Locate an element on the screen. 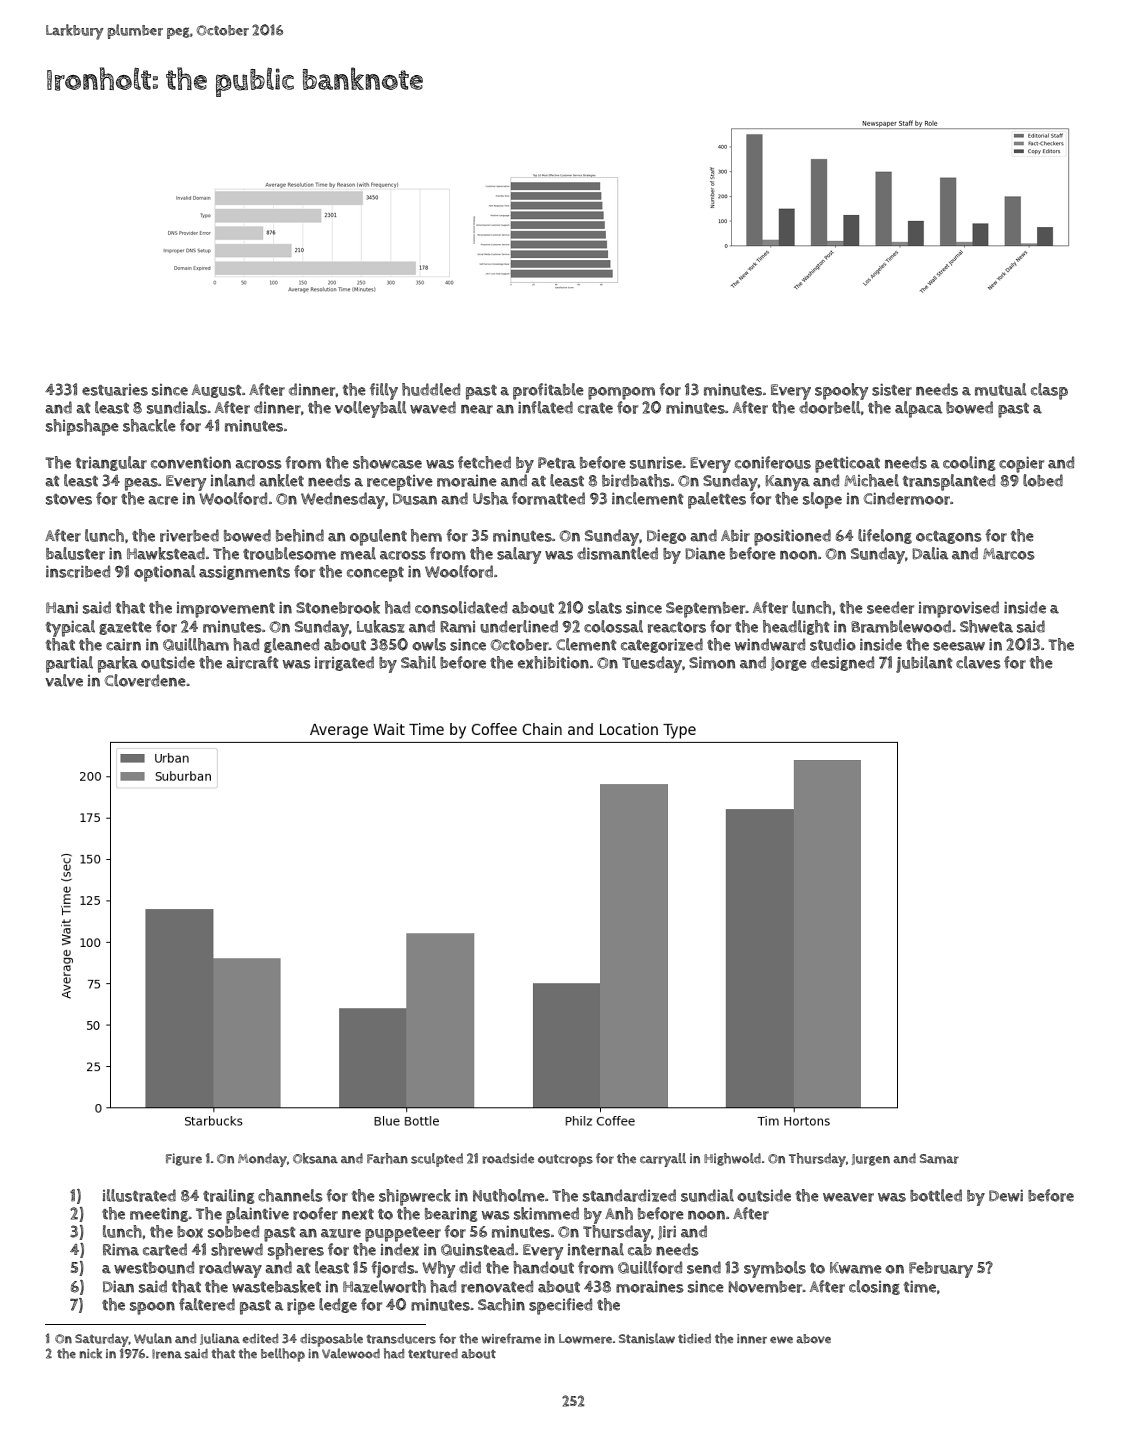  bellhop is located at coordinates (283, 1355).
